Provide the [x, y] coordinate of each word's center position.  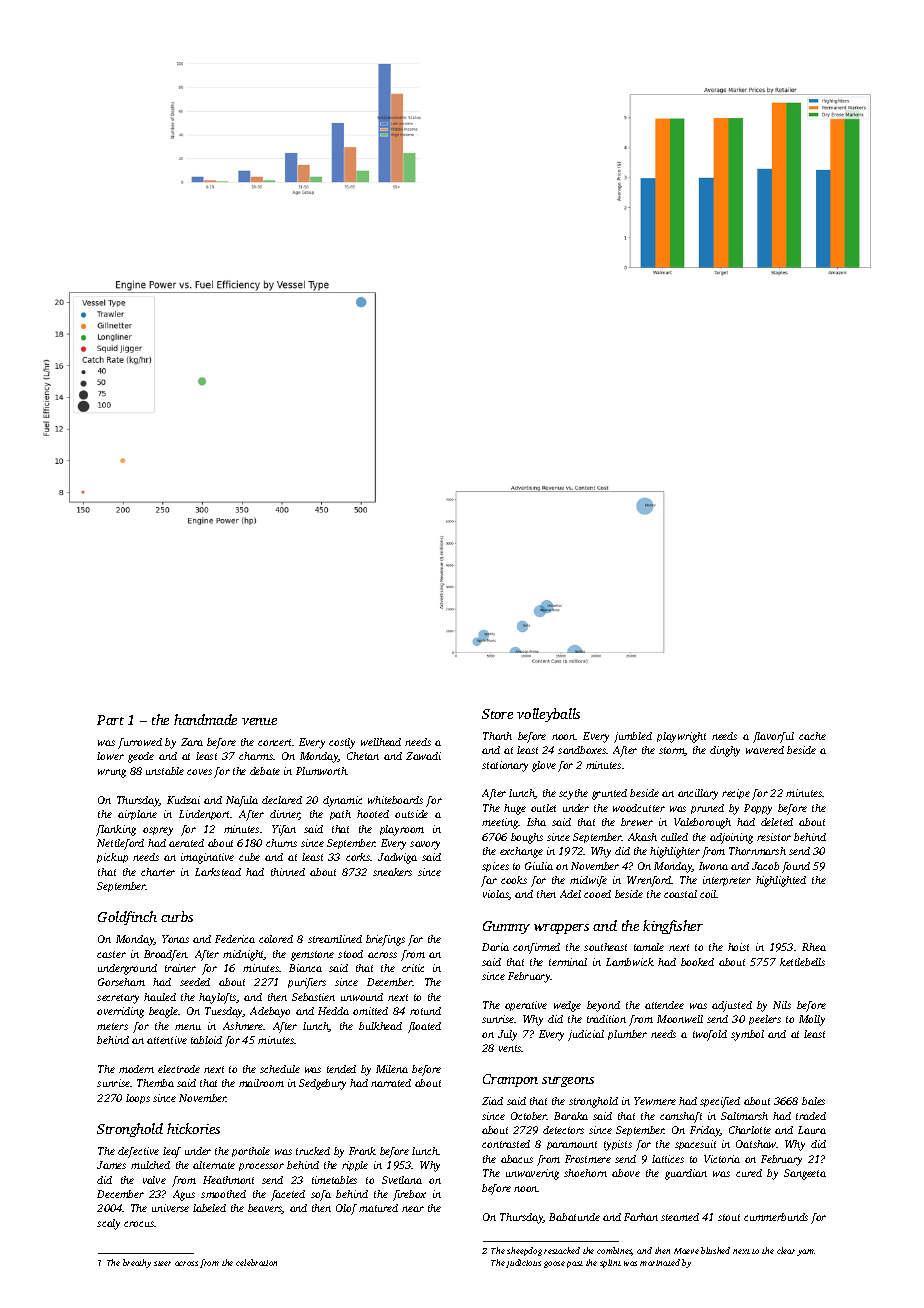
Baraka [571, 1116]
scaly [108, 1224]
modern [136, 1069]
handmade [205, 719]
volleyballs [548, 715]
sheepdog [524, 1251]
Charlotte [750, 1130]
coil [708, 894]
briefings [385, 940]
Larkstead [218, 872]
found [796, 867]
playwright [681, 737]
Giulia [539, 866]
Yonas [175, 939]
